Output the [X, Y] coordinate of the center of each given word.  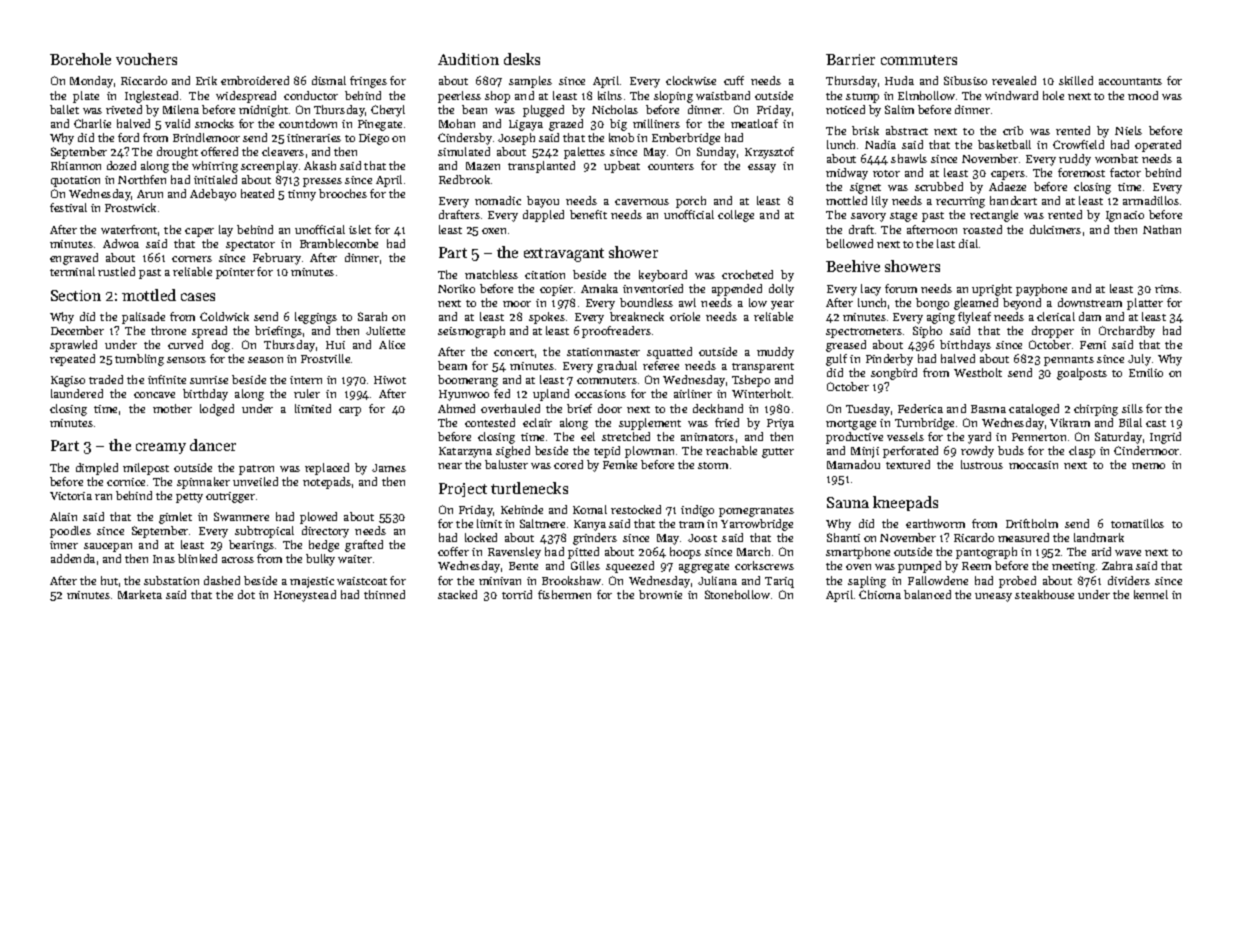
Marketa [140, 594]
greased [846, 346]
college [736, 216]
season [265, 360]
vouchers [146, 59]
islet [360, 229]
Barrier [850, 59]
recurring [960, 202]
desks [522, 59]
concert [514, 352]
